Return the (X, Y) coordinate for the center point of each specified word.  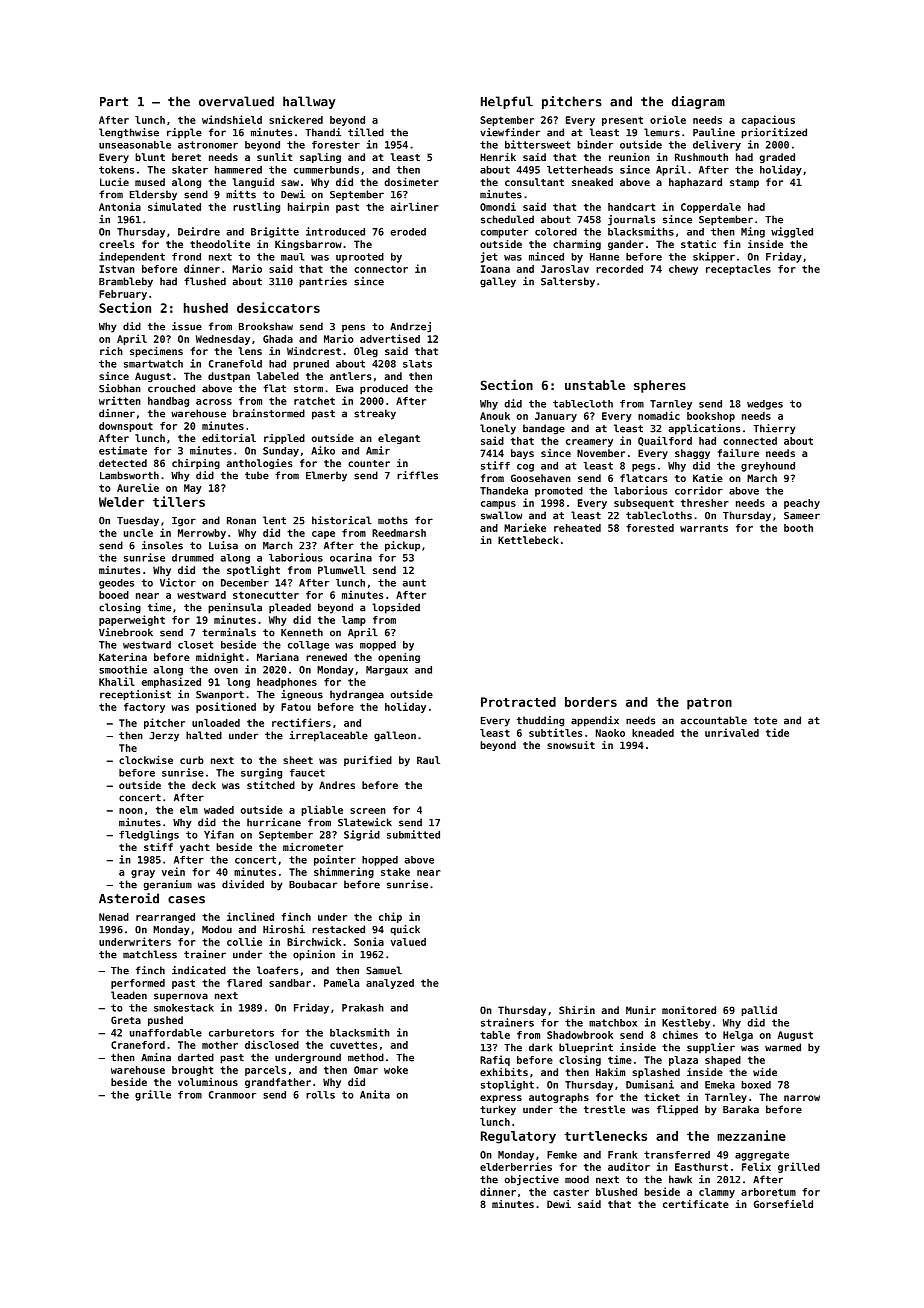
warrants (704, 528)
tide (777, 732)
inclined (250, 916)
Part (114, 102)
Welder (121, 502)
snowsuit (571, 745)
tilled (366, 132)
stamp (744, 183)
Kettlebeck (528, 540)
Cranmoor (232, 1095)
